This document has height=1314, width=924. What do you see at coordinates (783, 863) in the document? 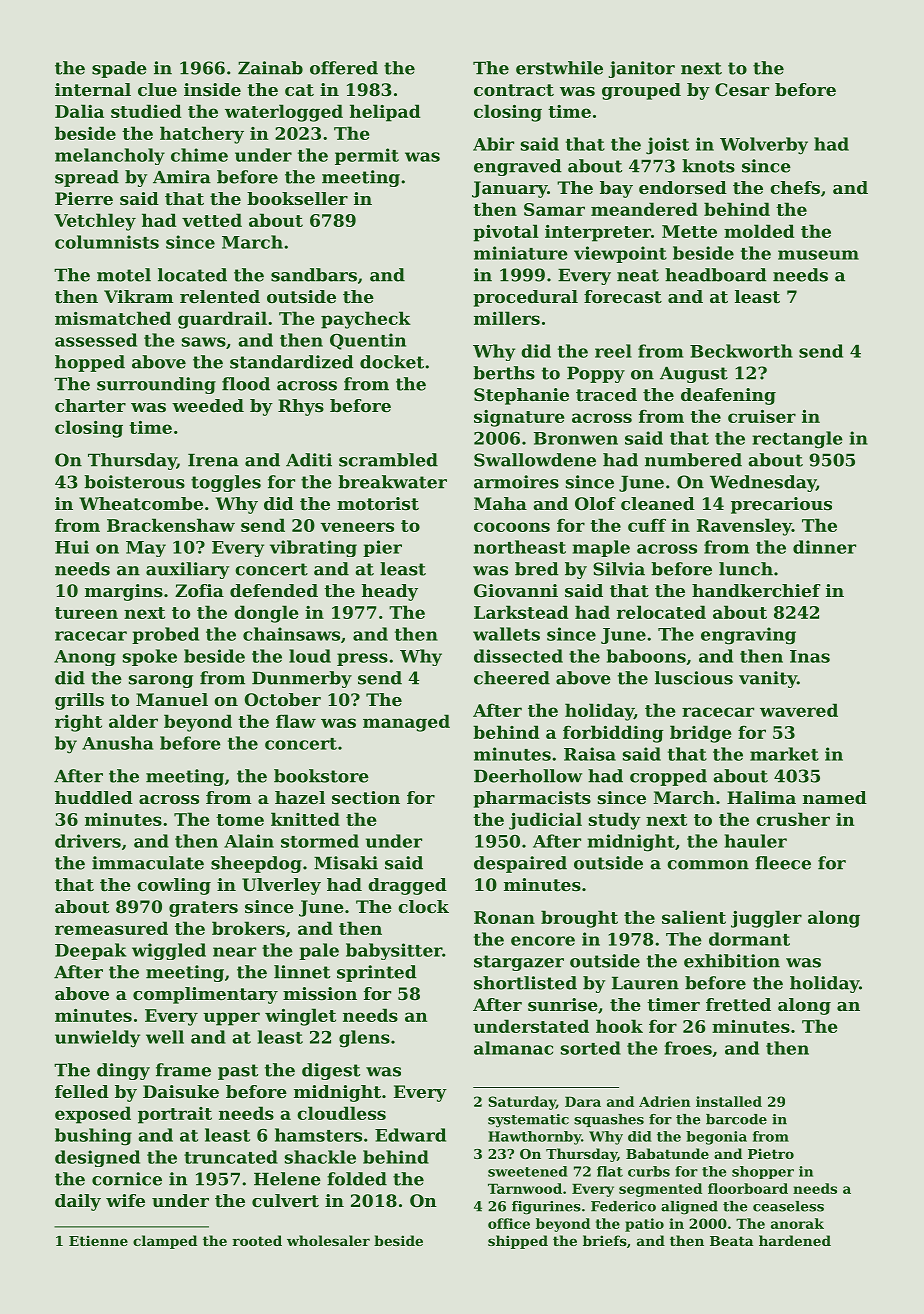
I see `fleece` at bounding box center [783, 863].
